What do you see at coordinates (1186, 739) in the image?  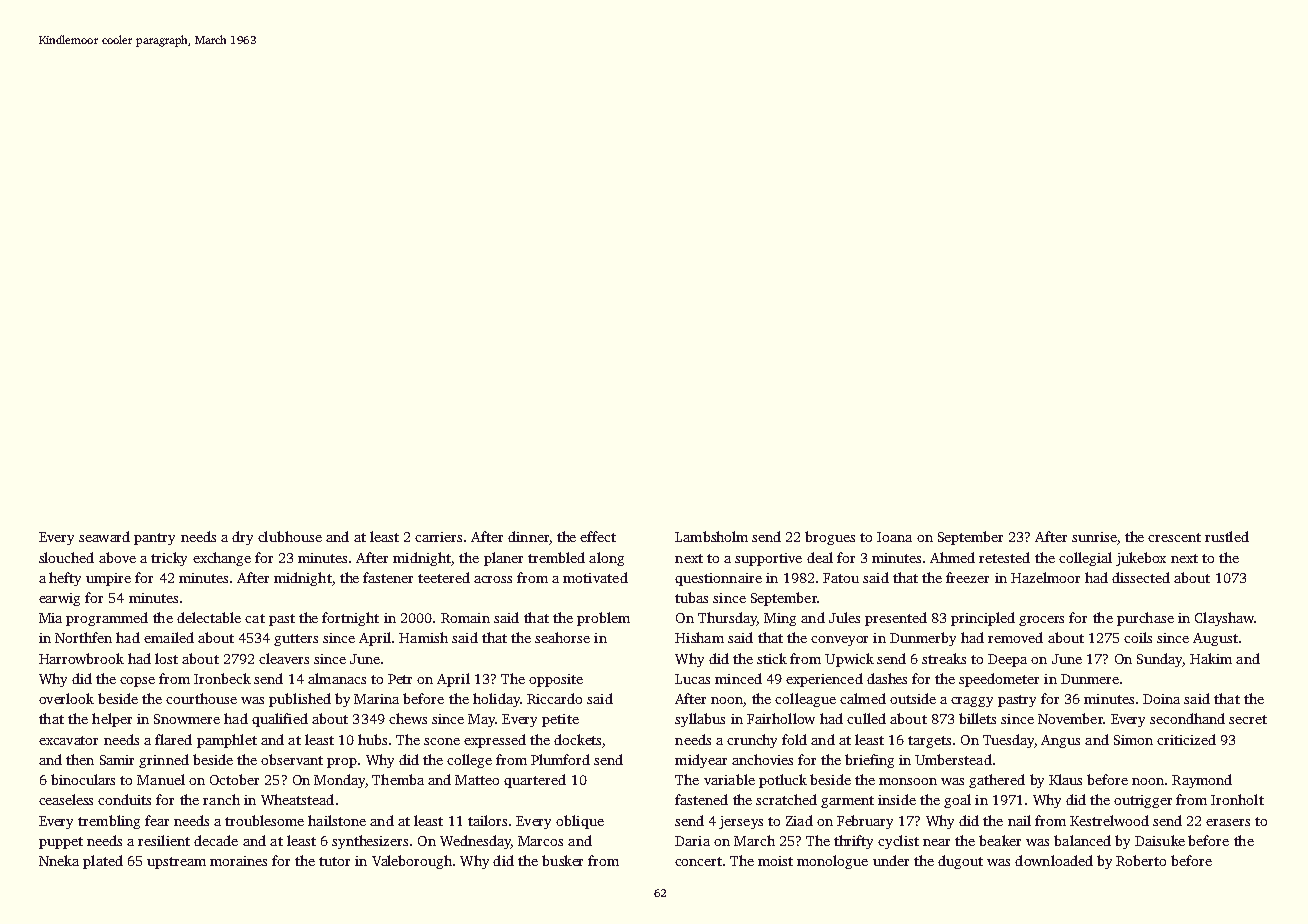 I see `criticized` at bounding box center [1186, 739].
